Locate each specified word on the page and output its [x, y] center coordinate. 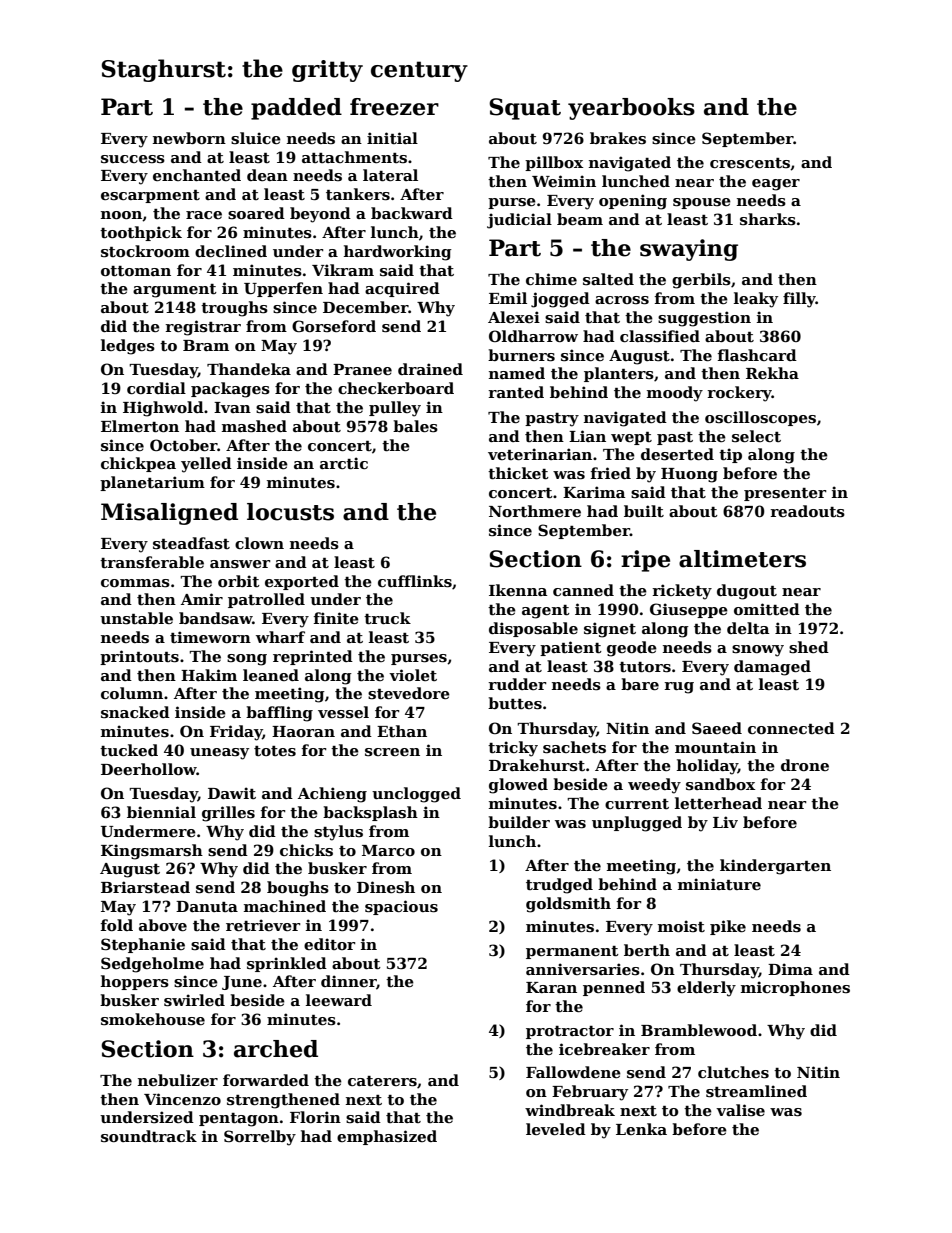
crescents [750, 163]
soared [256, 213]
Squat [525, 109]
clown [259, 543]
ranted [516, 392]
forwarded [266, 1080]
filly [799, 300]
